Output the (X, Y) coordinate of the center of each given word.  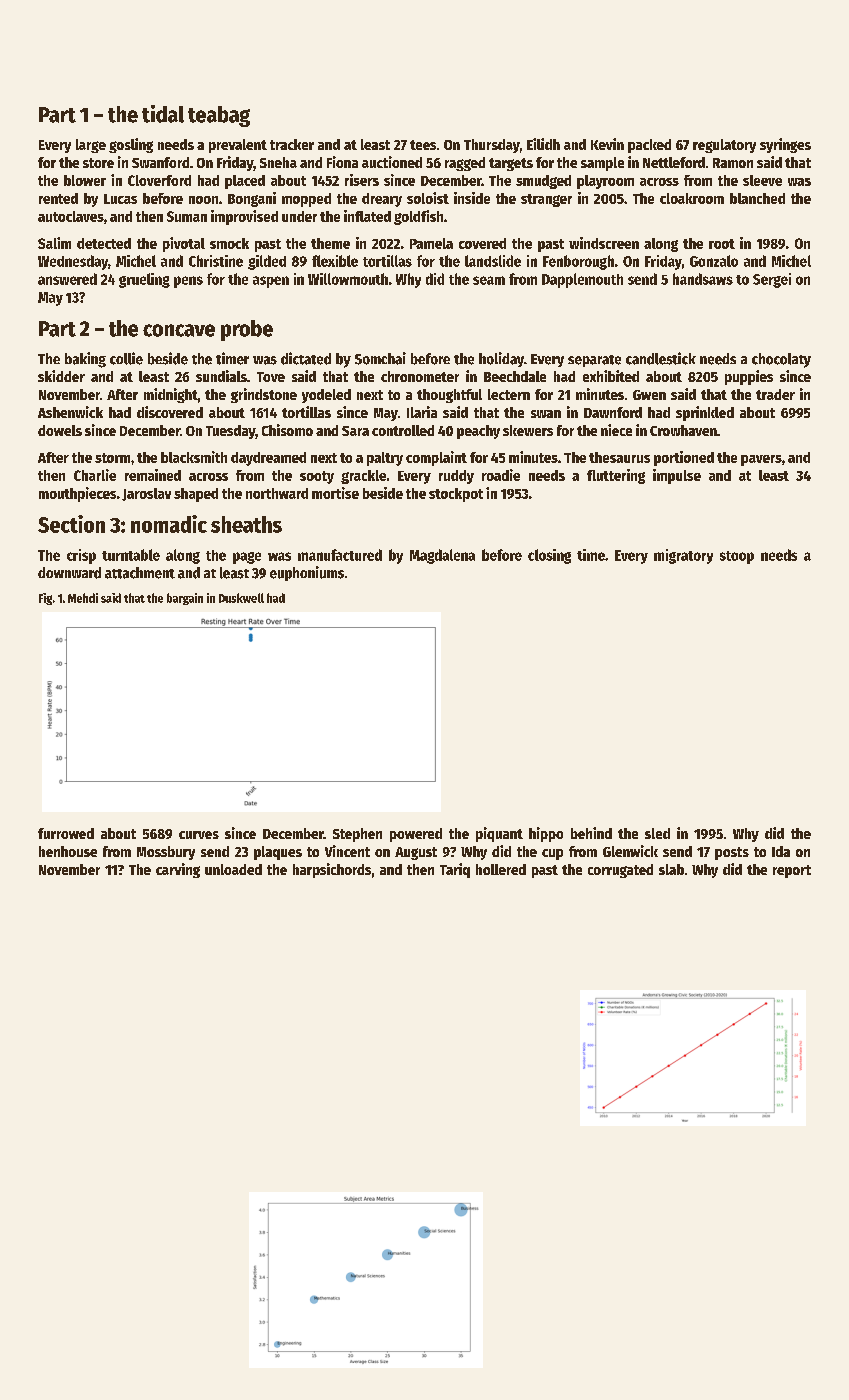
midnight (171, 395)
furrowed (66, 833)
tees (423, 145)
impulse (677, 476)
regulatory (724, 146)
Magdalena (442, 556)
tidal (163, 114)
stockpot (456, 495)
